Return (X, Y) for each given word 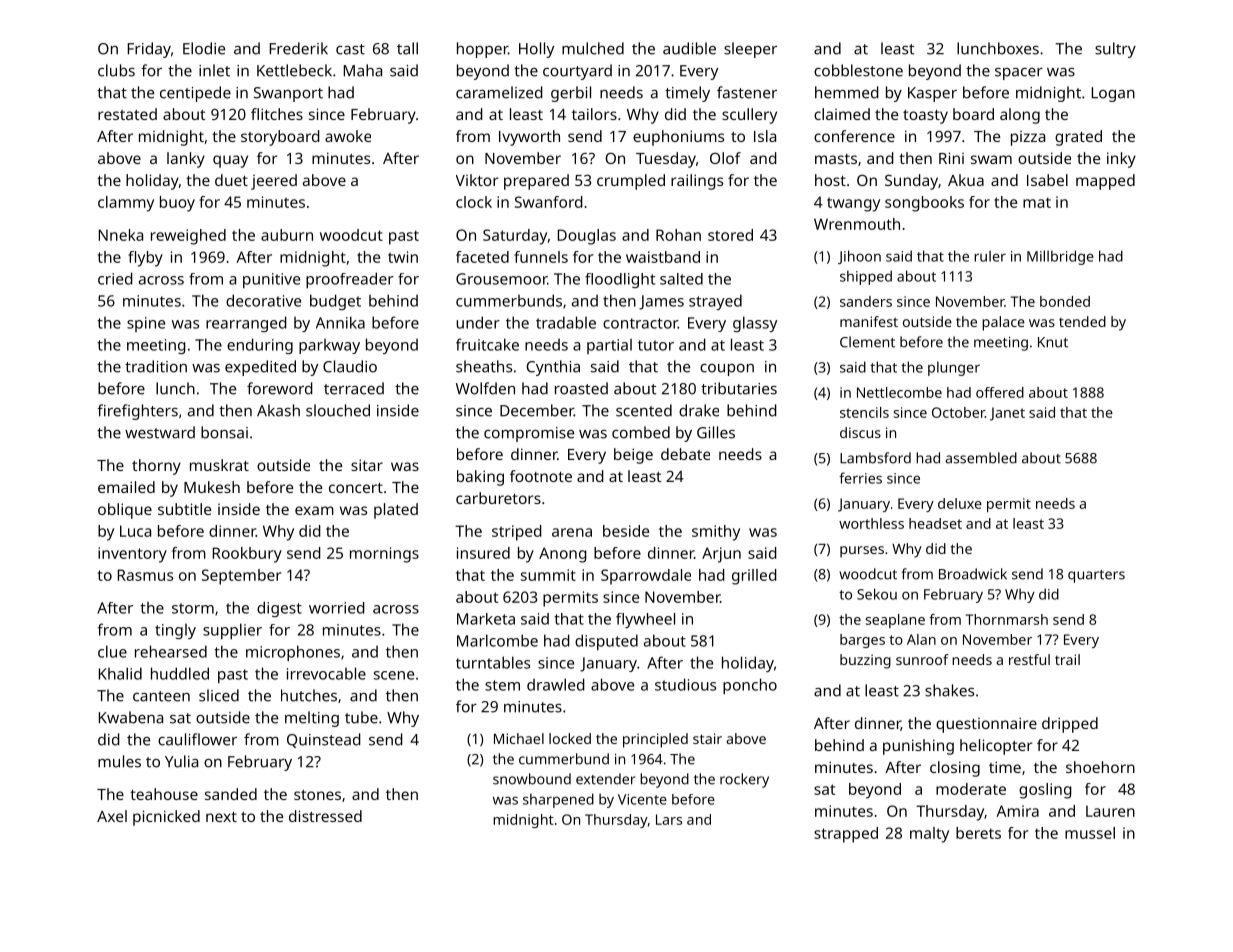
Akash (278, 410)
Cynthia (553, 368)
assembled (981, 458)
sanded (231, 794)
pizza (1028, 138)
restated (127, 114)
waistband (663, 257)
